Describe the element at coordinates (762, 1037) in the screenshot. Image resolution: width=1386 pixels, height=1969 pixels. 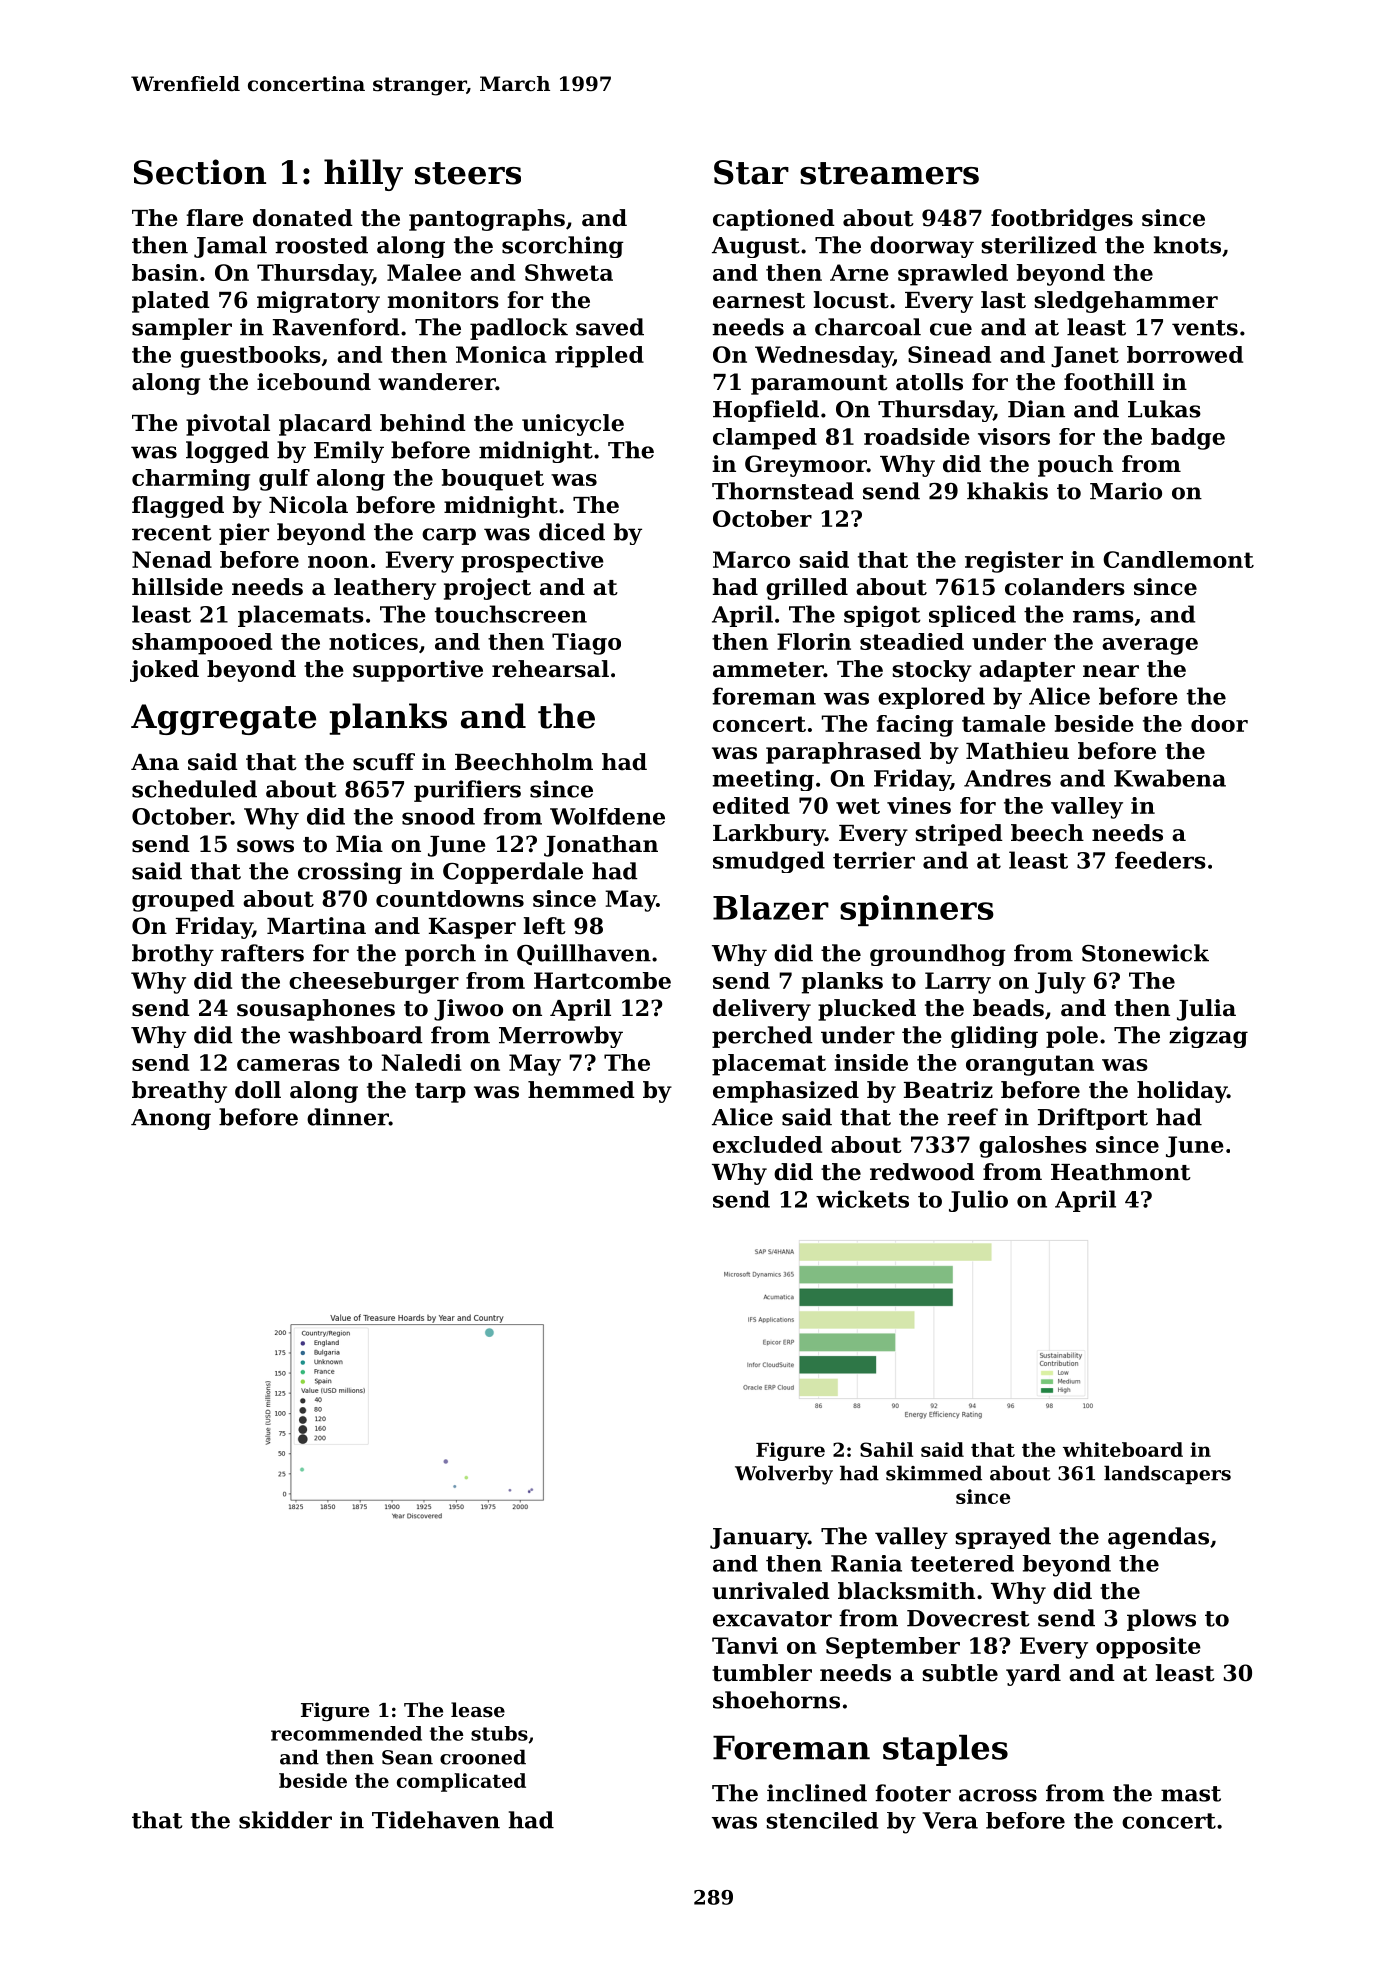
I see `perched` at that location.
